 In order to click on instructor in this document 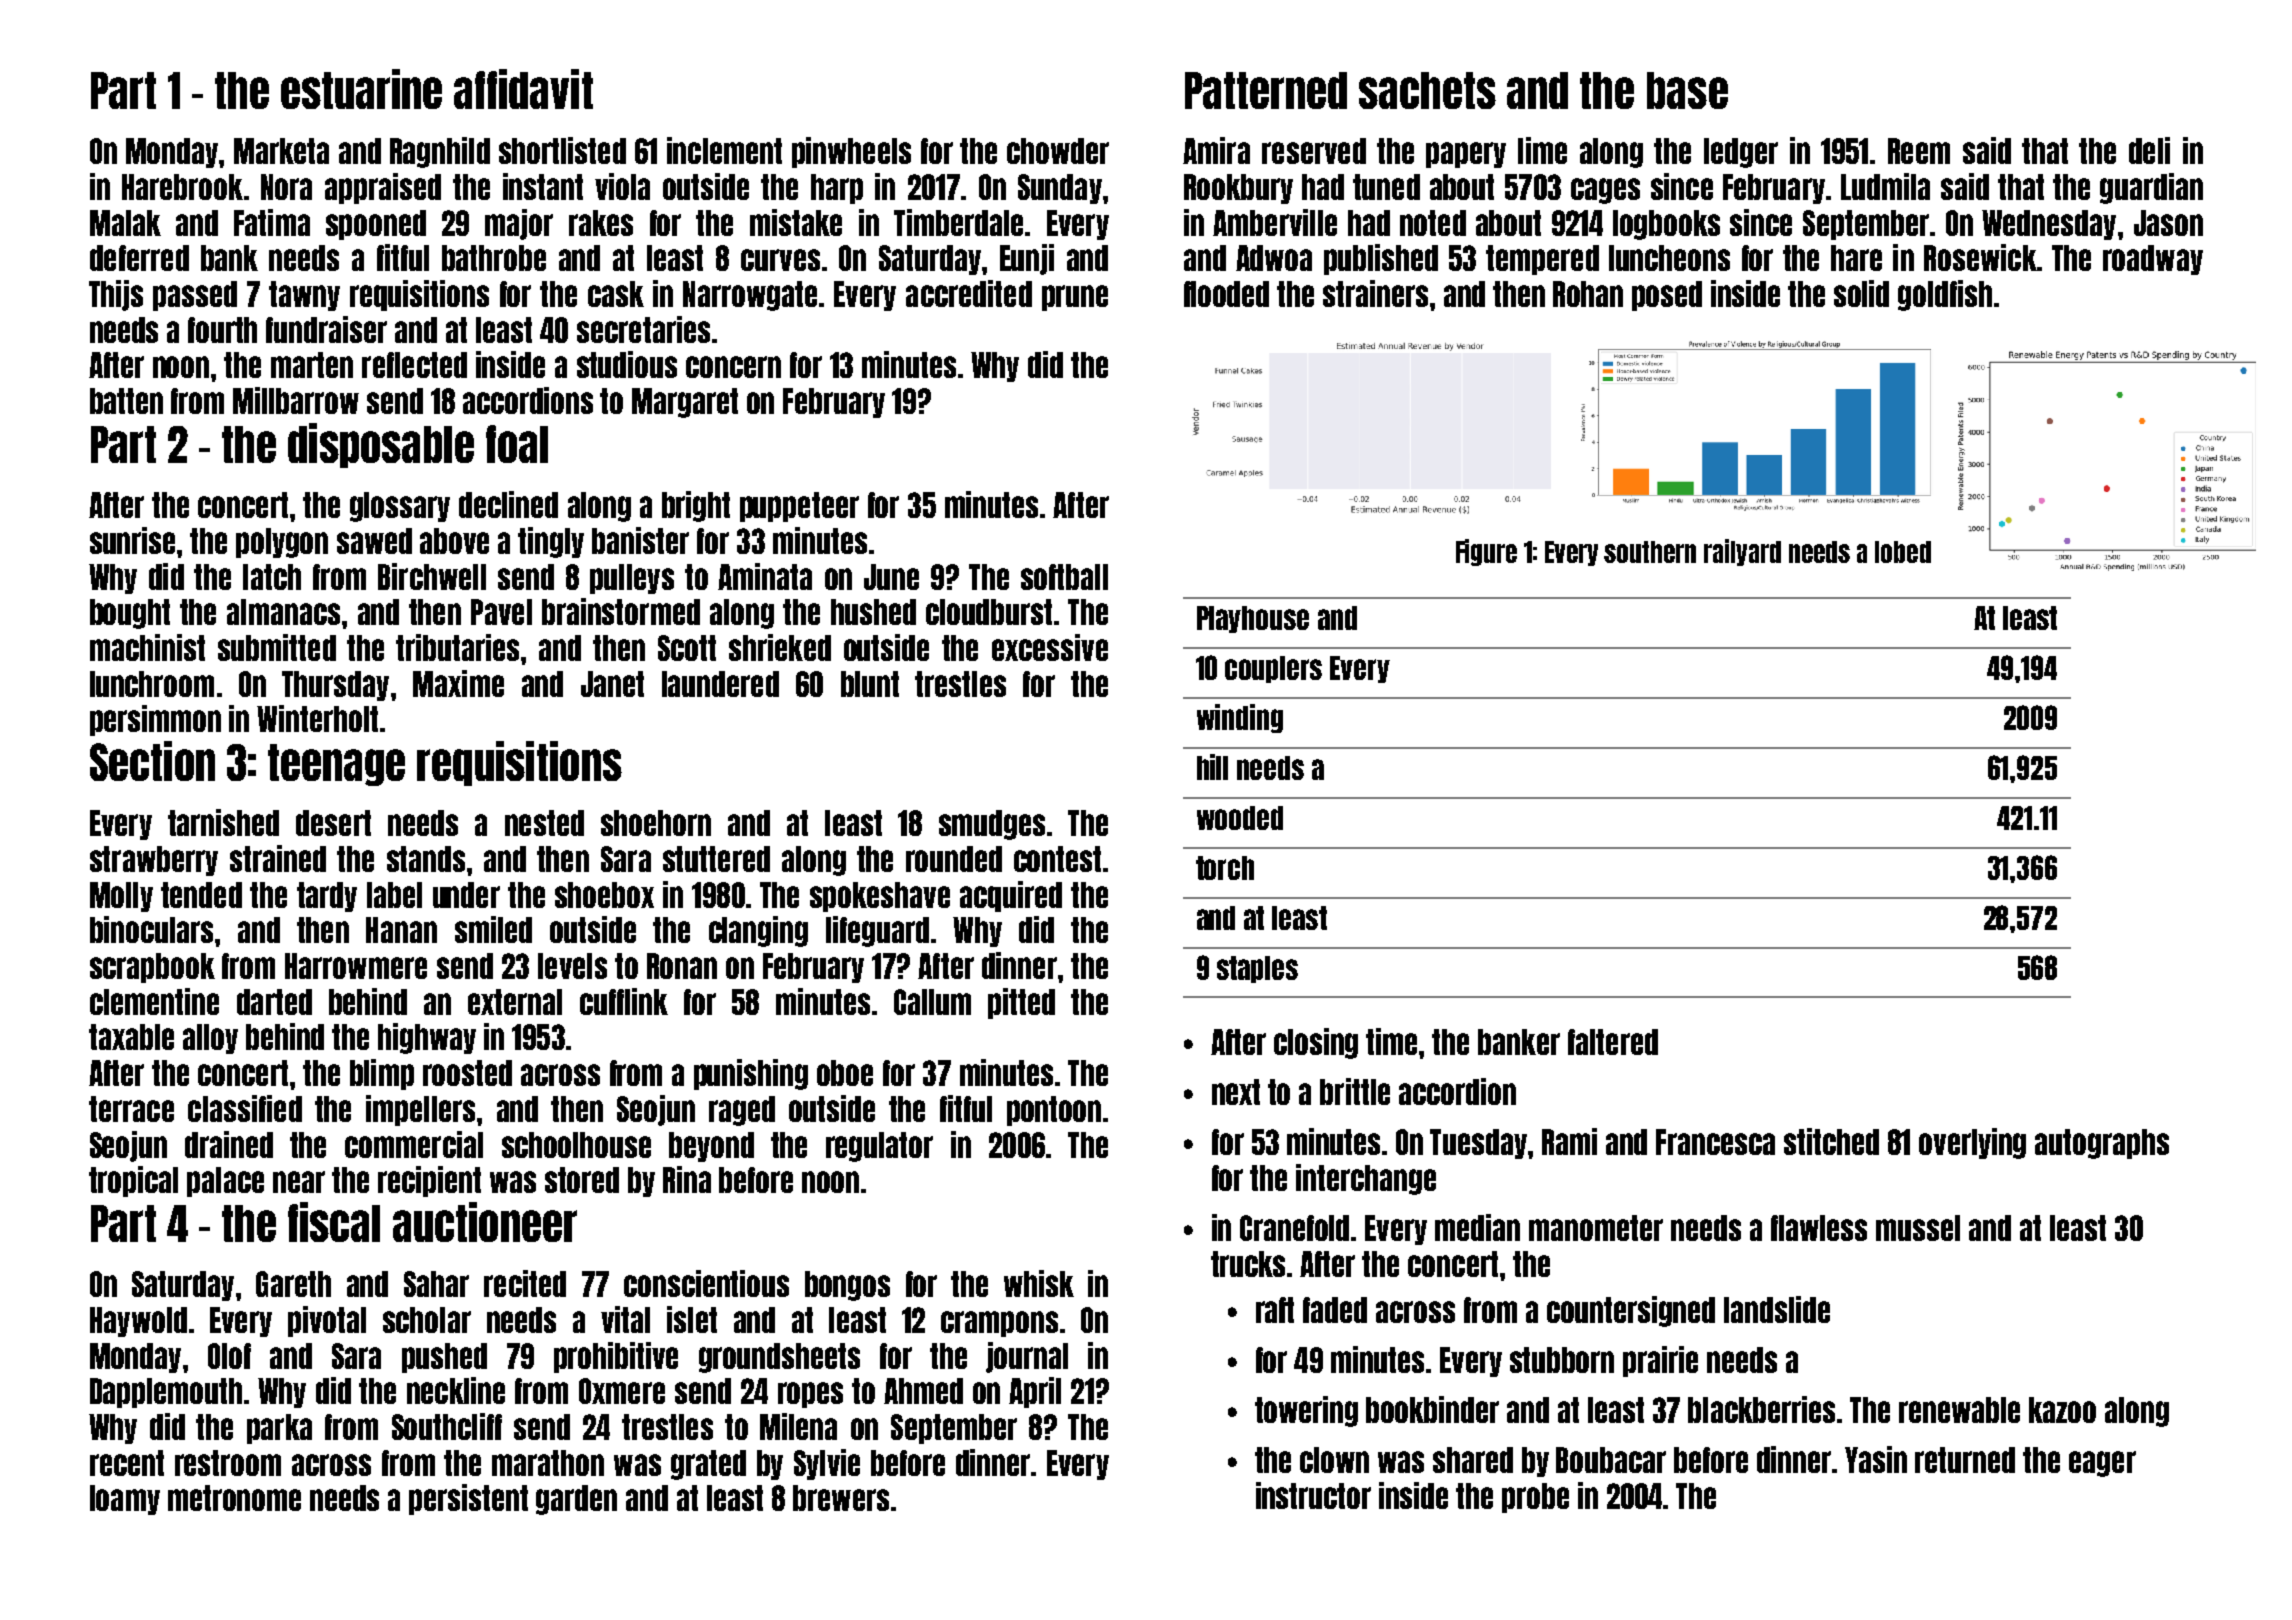, I will do `click(1313, 1495)`.
